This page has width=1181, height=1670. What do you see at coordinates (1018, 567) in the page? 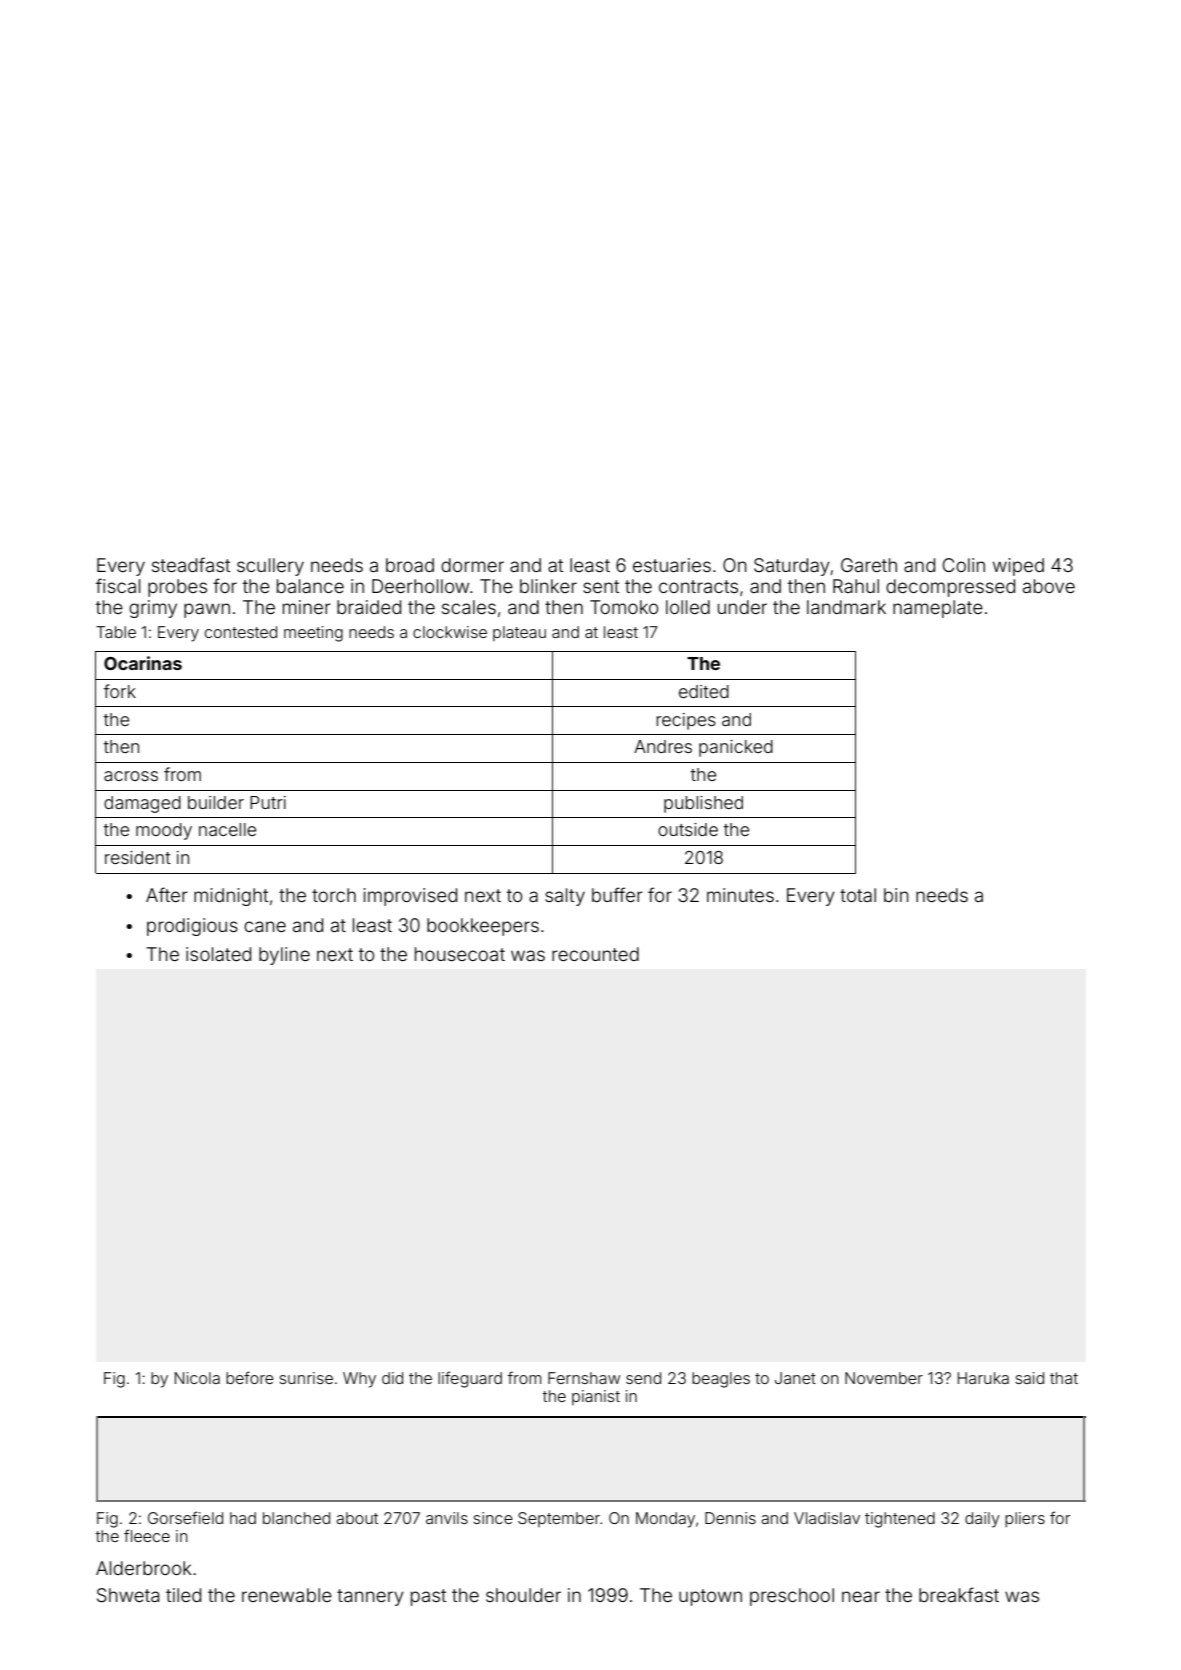
I see `wiped` at bounding box center [1018, 567].
